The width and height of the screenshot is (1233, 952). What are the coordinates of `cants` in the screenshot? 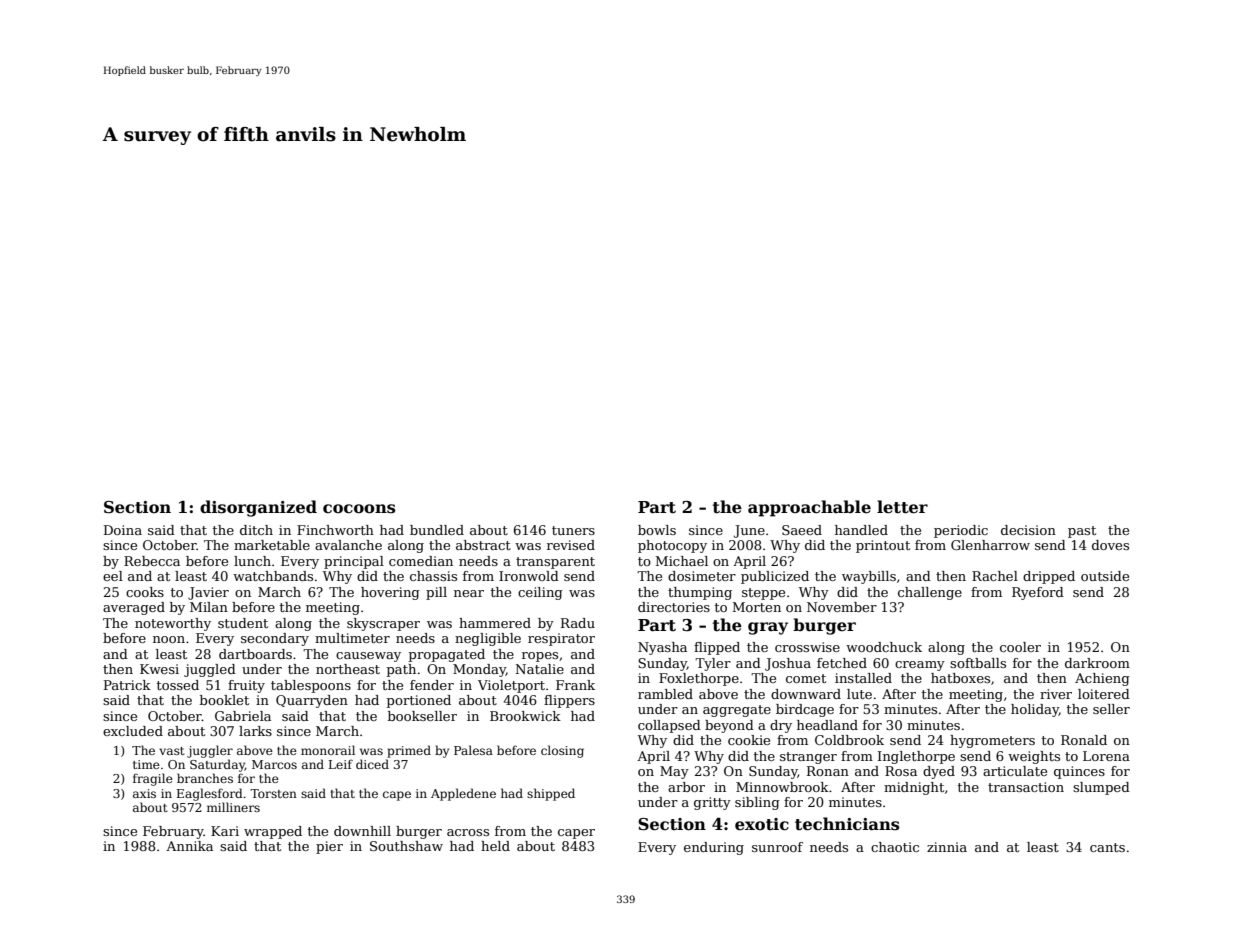 It's located at (1107, 847).
